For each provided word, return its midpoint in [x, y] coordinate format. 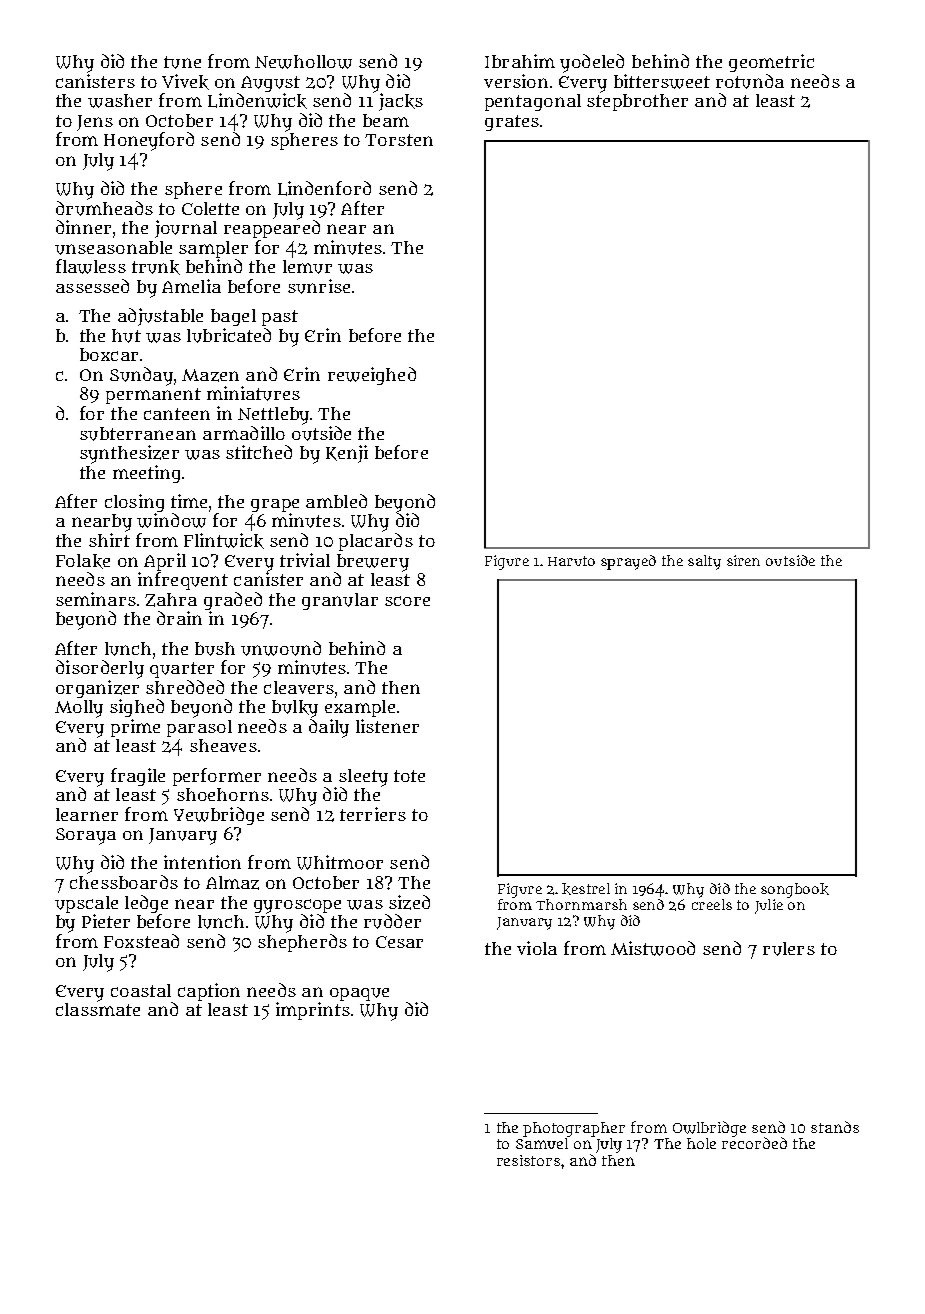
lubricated [229, 335]
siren [743, 560]
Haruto [571, 561]
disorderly [100, 669]
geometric [771, 63]
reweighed [372, 376]
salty [704, 562]
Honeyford [149, 141]
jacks [401, 102]
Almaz [232, 883]
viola [537, 948]
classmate [98, 1009]
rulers [789, 949]
